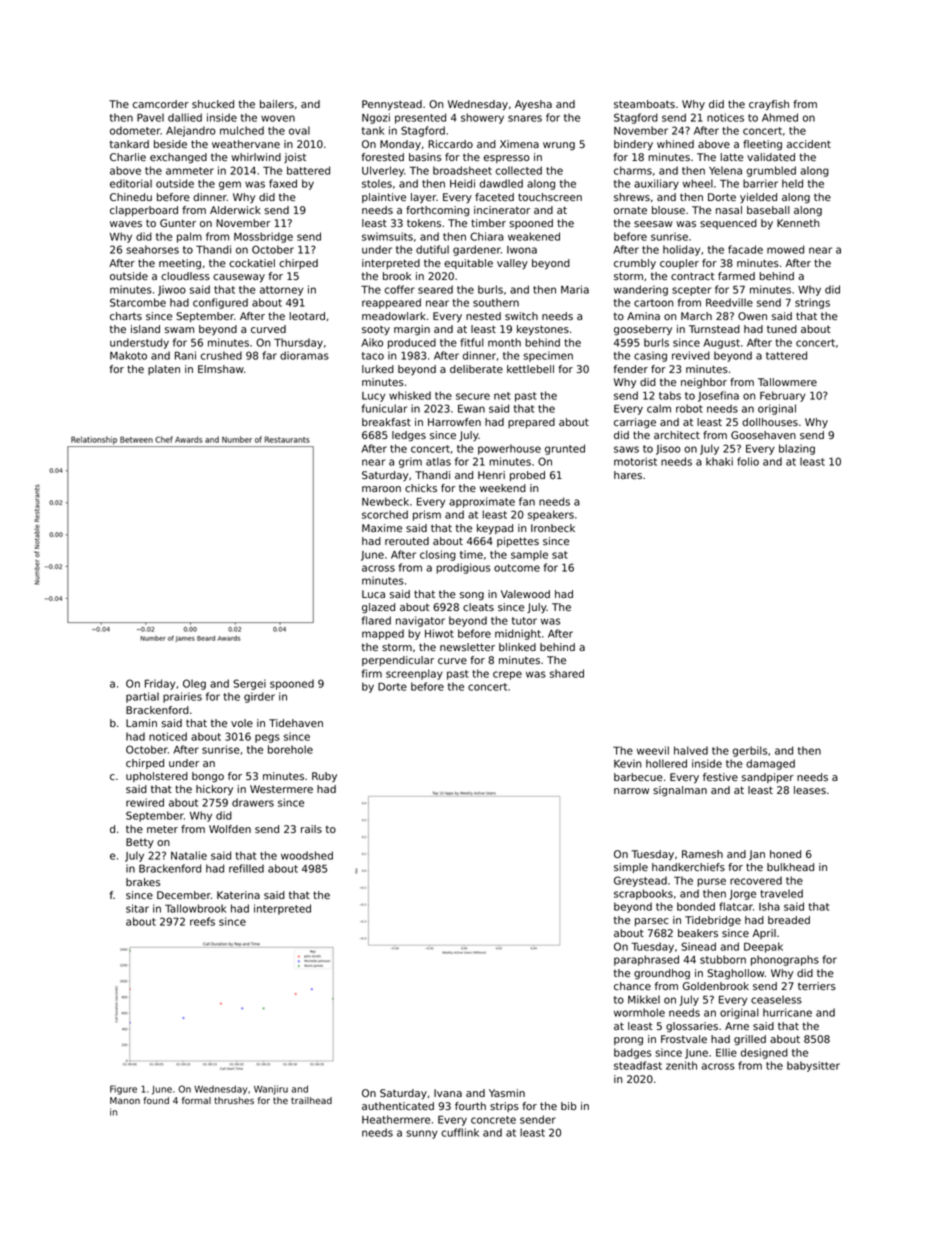 The width and height of the image is (952, 1233). What do you see at coordinates (238, 895) in the image?
I see `Katerina` at bounding box center [238, 895].
